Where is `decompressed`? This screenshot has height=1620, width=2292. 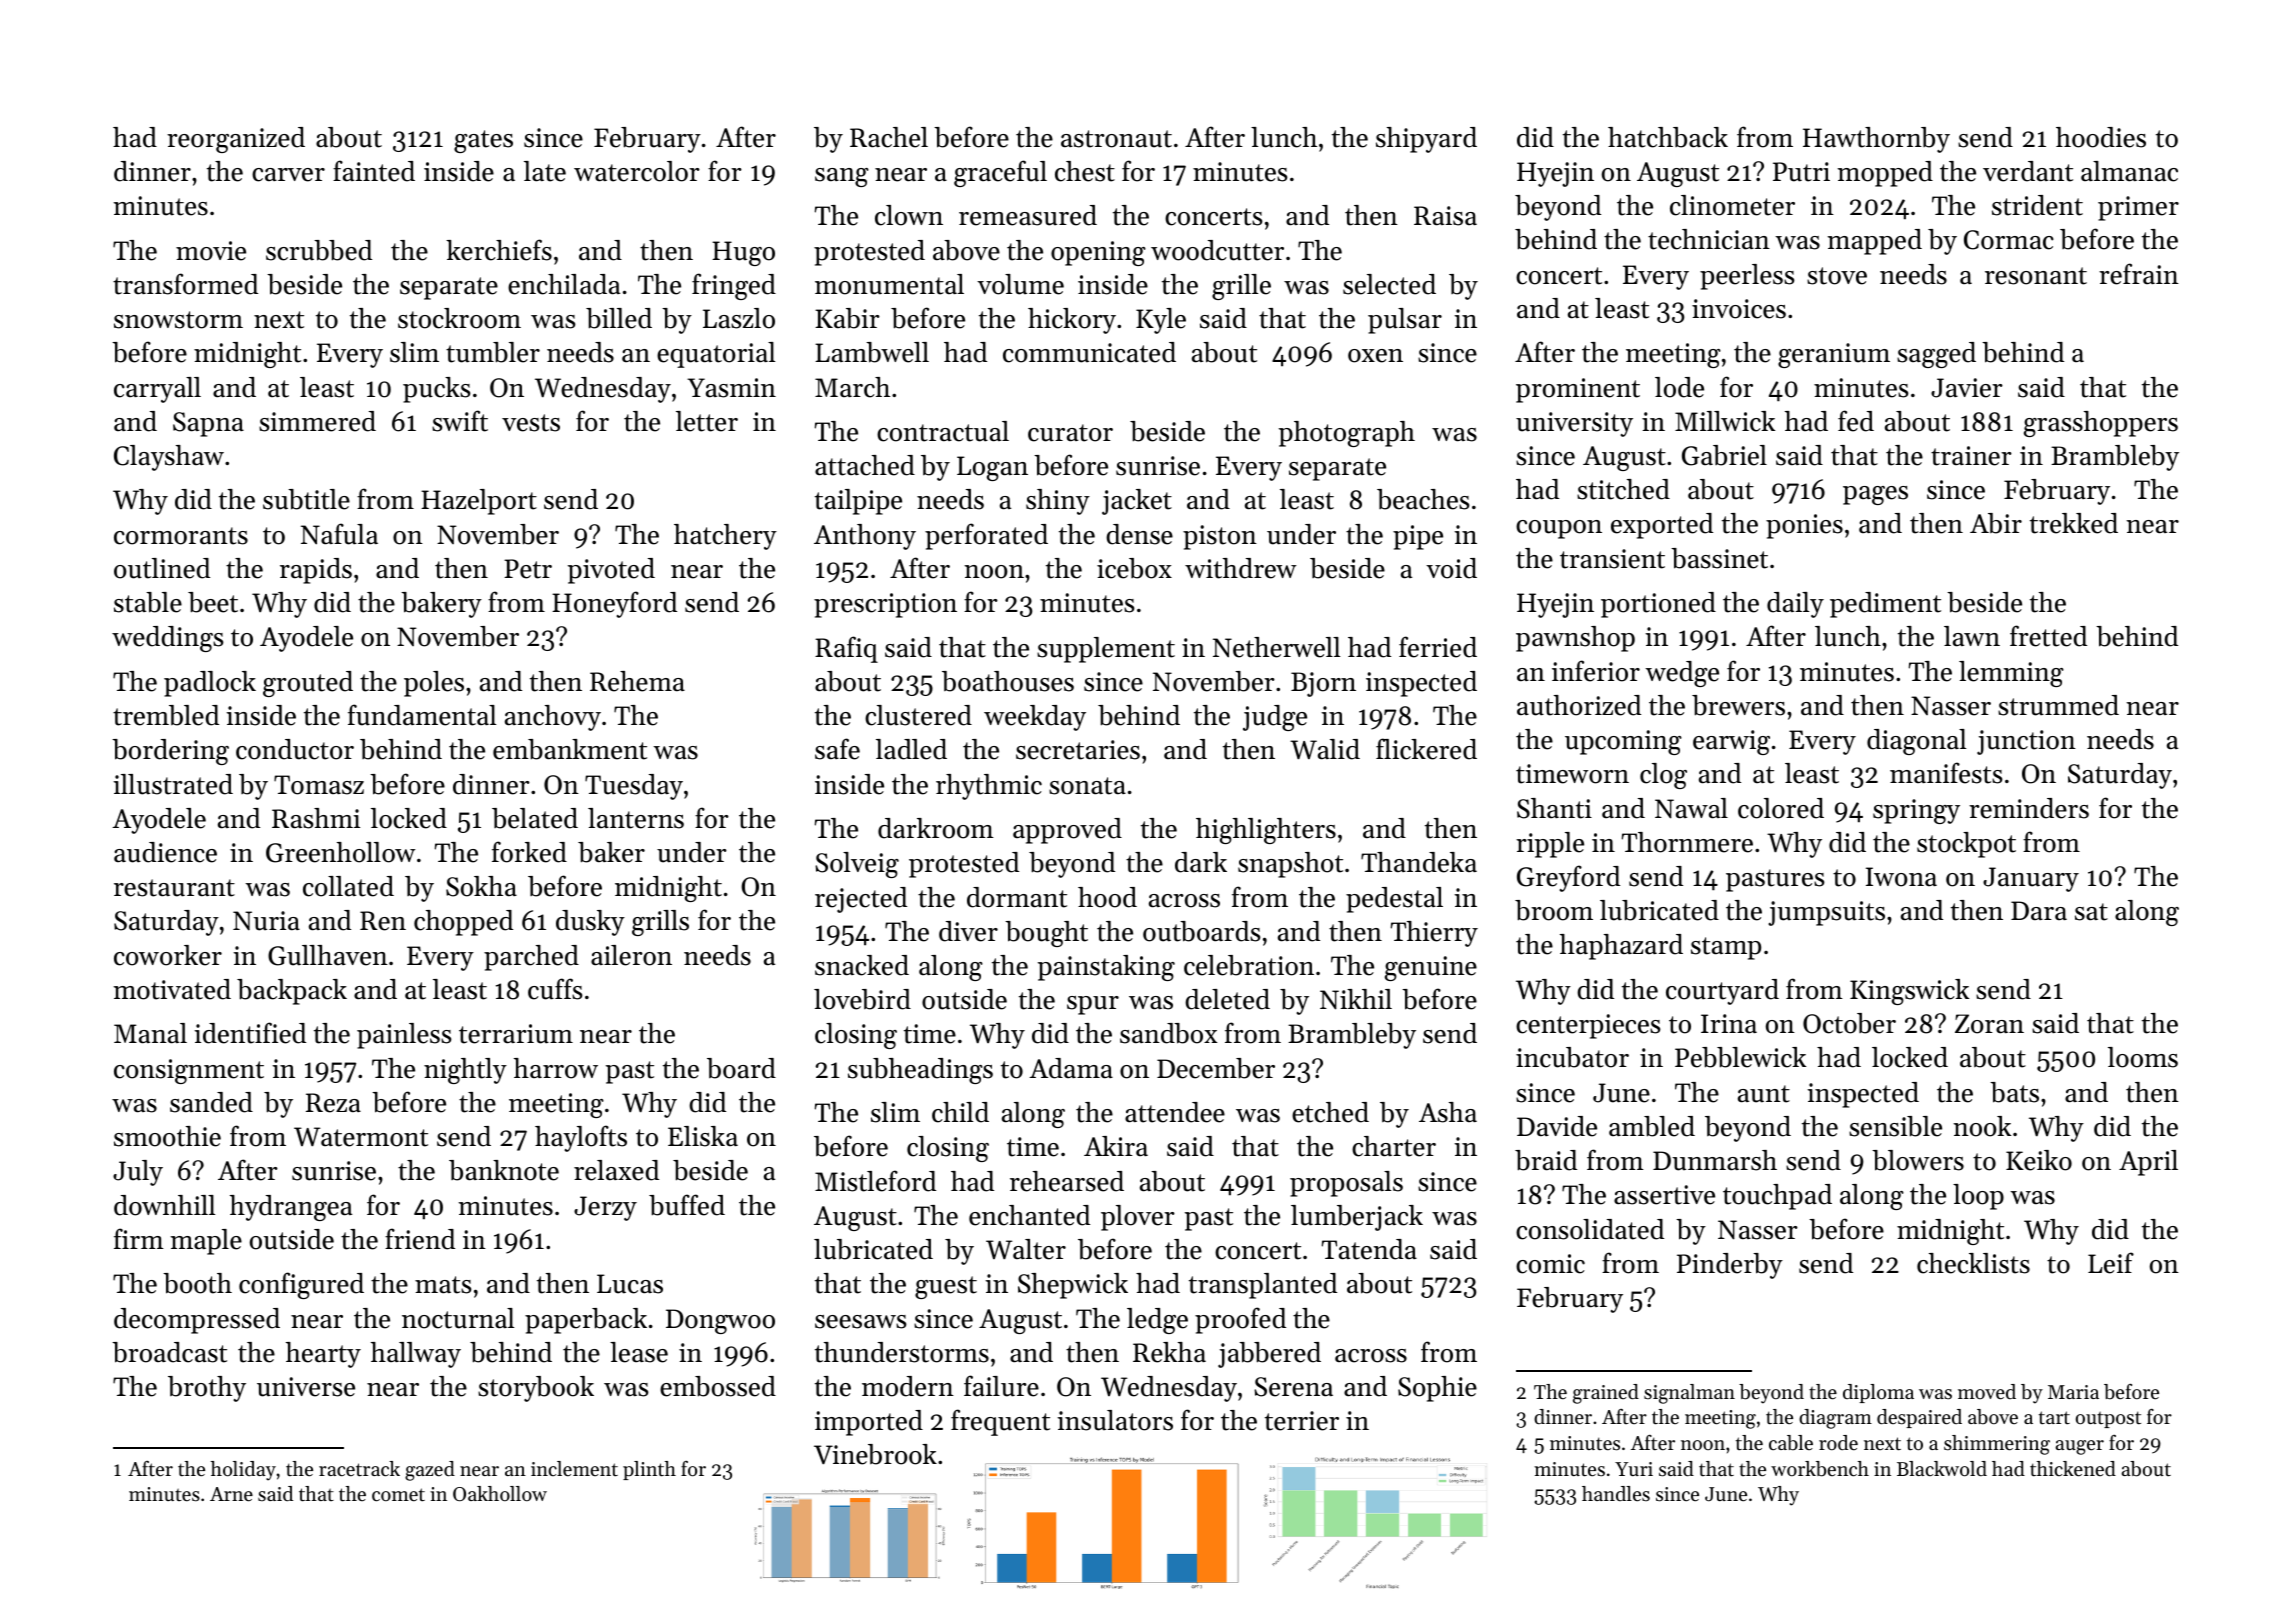
decompressed is located at coordinates (197, 1321).
